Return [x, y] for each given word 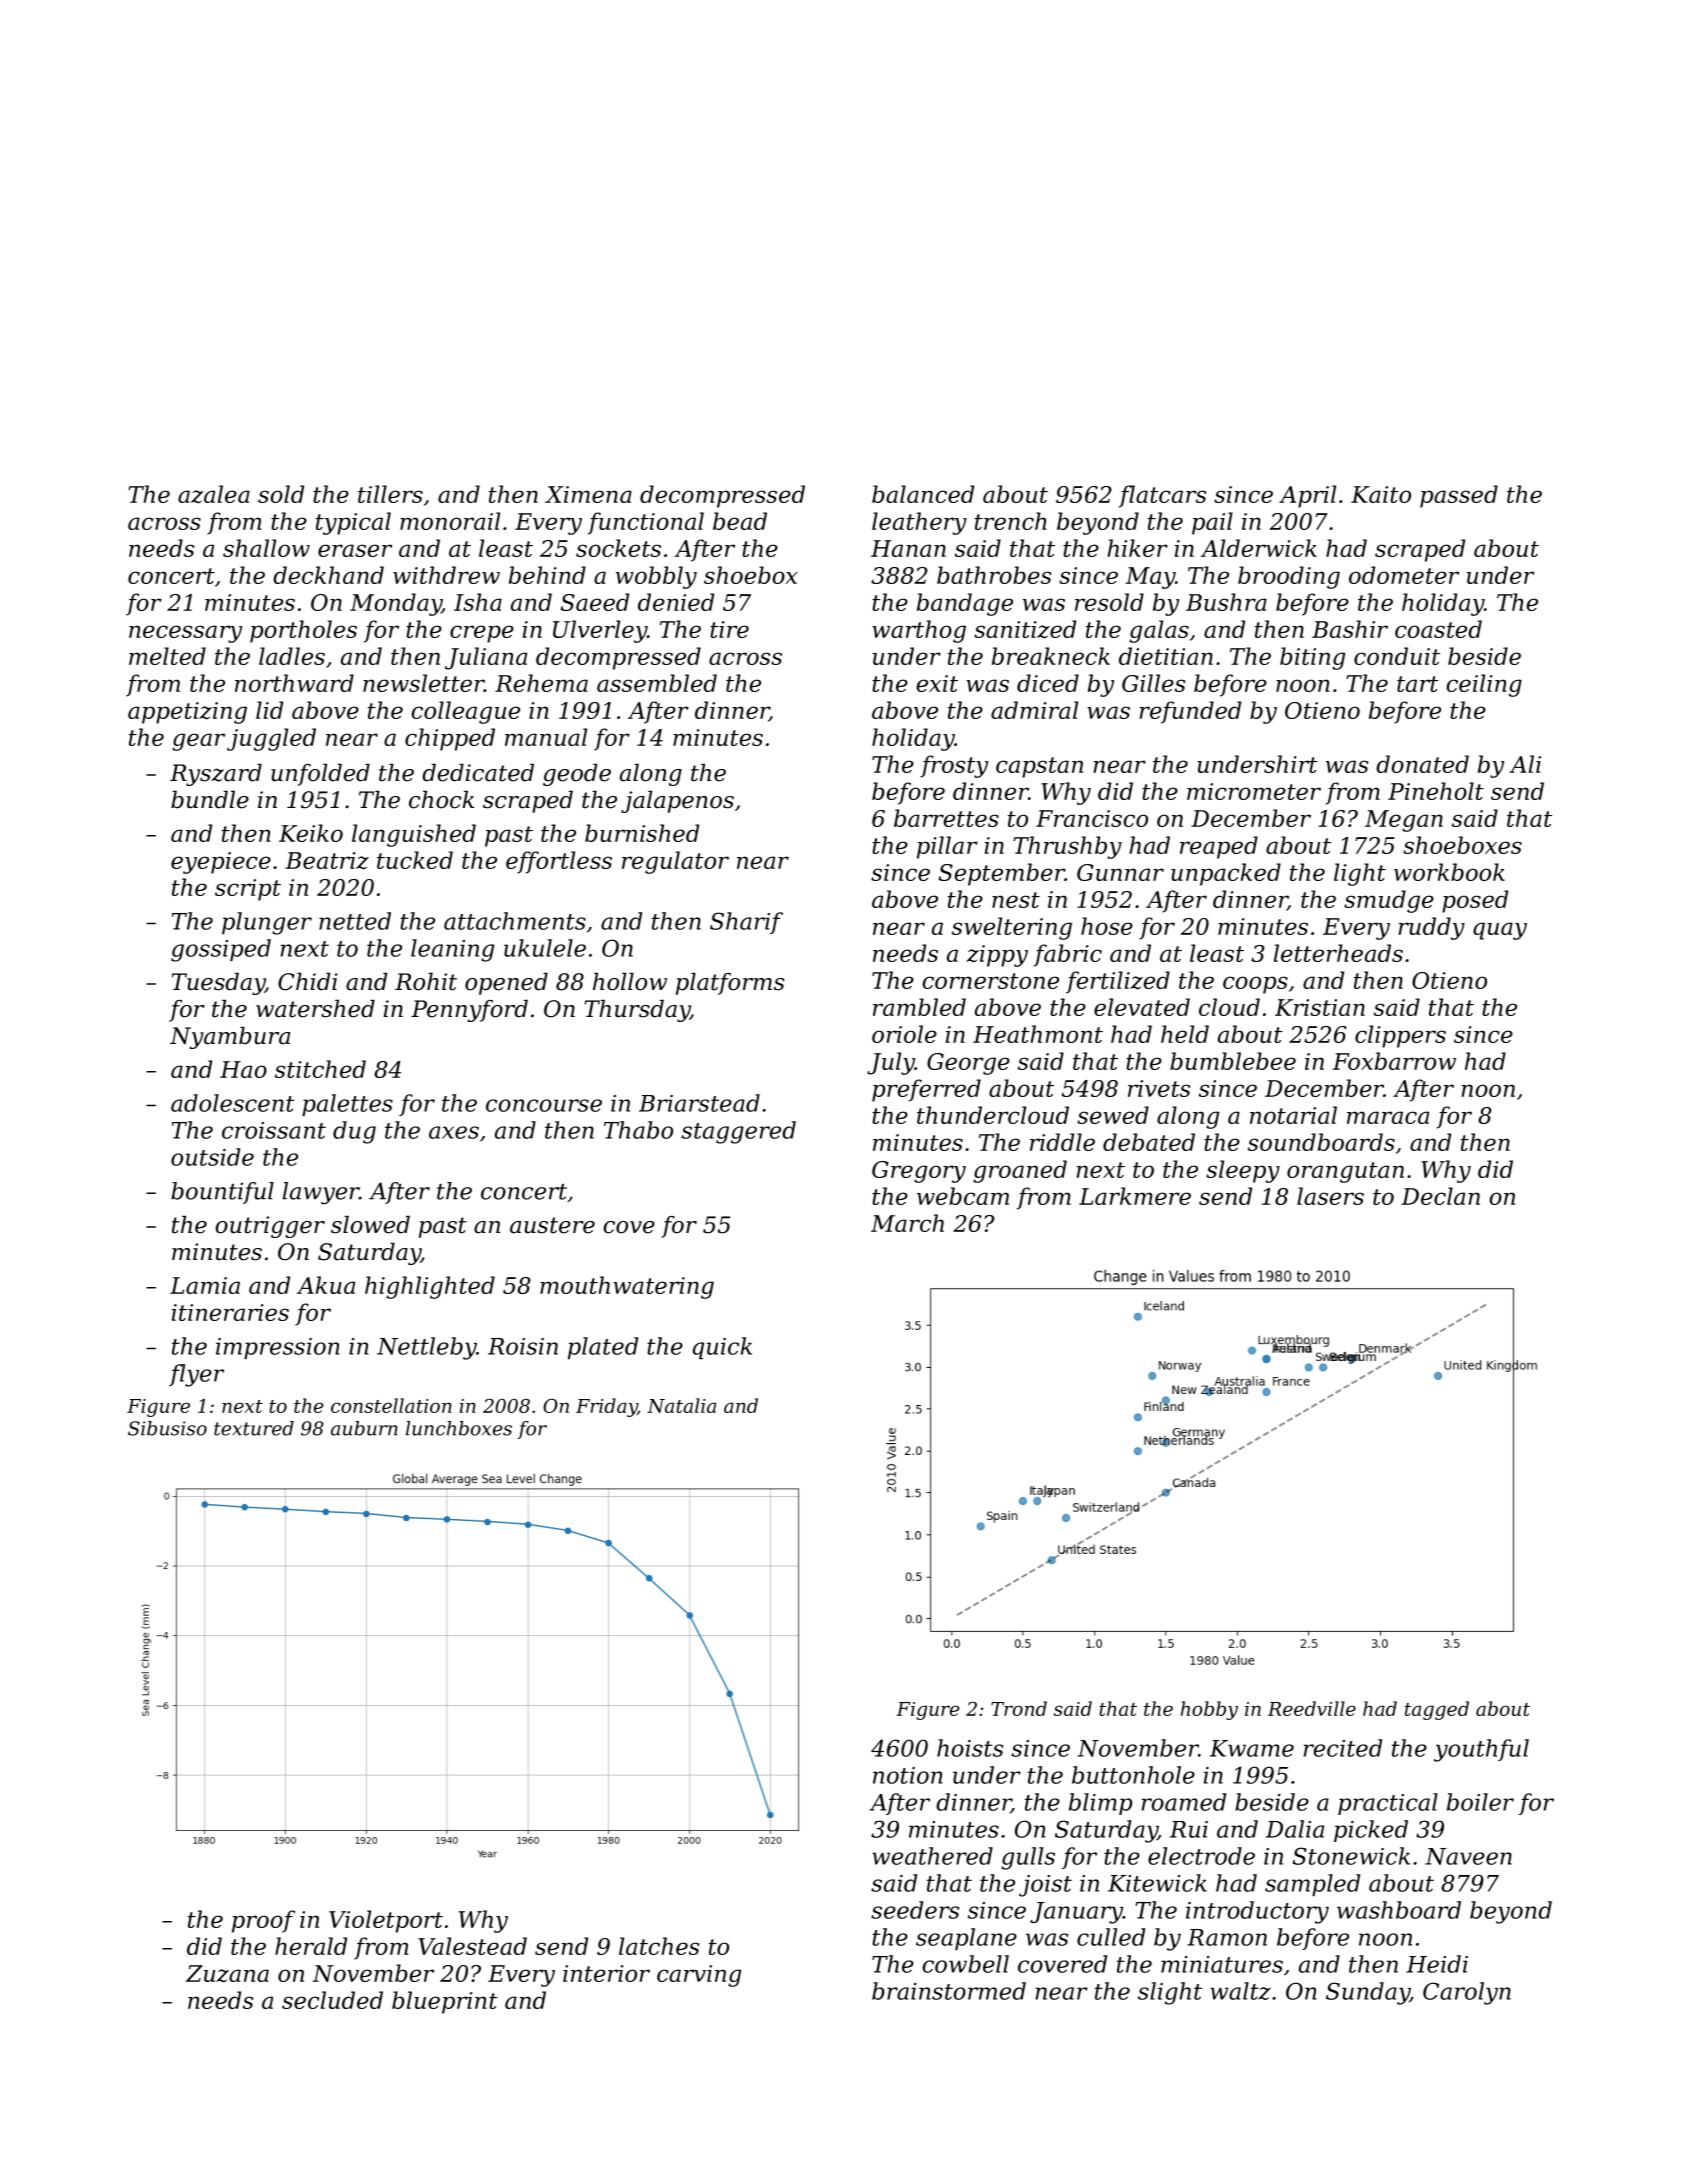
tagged [1437, 1710]
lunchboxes [459, 1428]
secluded [332, 2000]
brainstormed [949, 1991]
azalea [214, 494]
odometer [1404, 575]
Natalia [681, 1405]
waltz [1240, 1991]
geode [577, 775]
